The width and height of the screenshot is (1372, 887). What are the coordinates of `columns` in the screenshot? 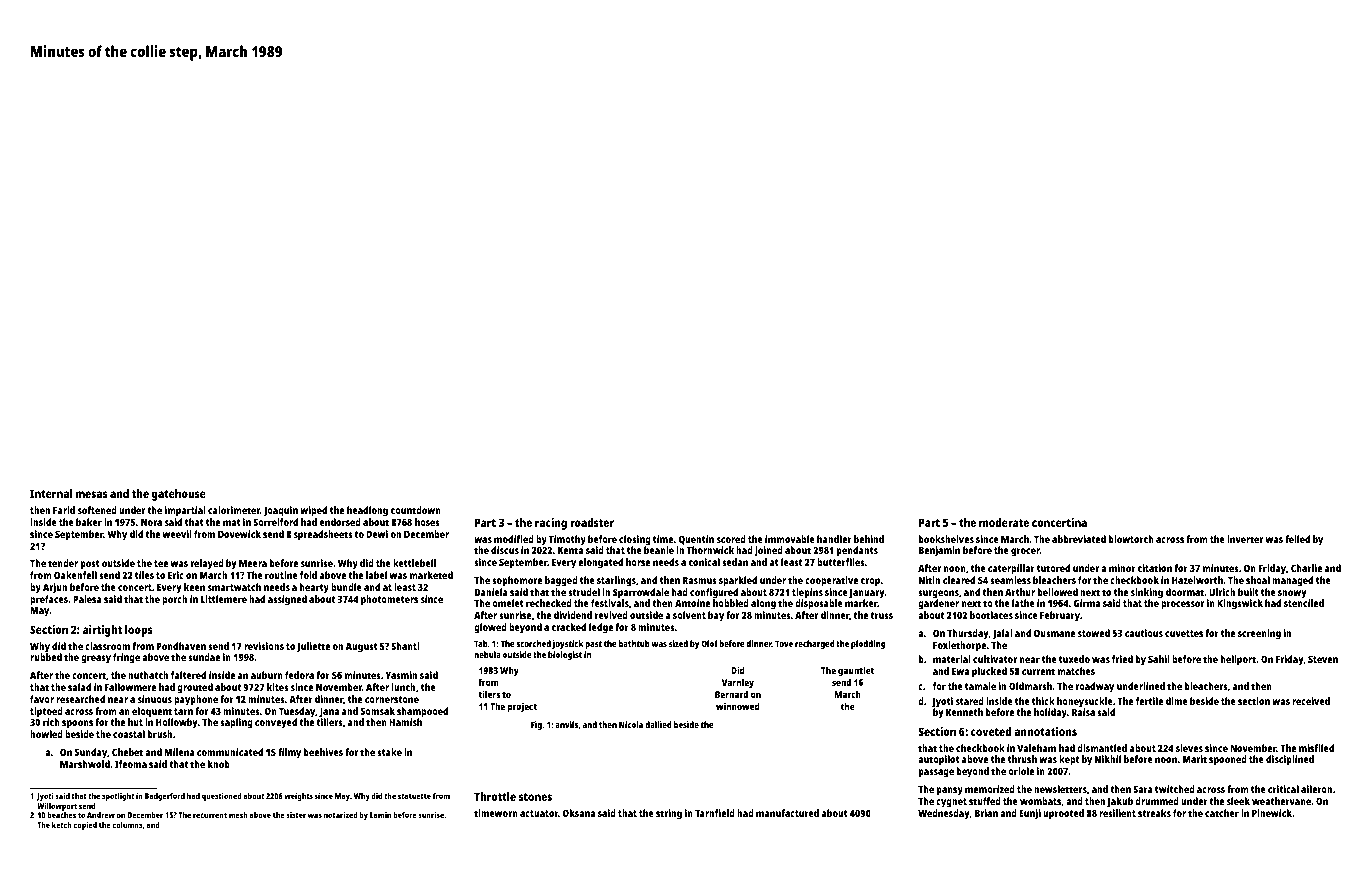 It's located at (127, 825).
